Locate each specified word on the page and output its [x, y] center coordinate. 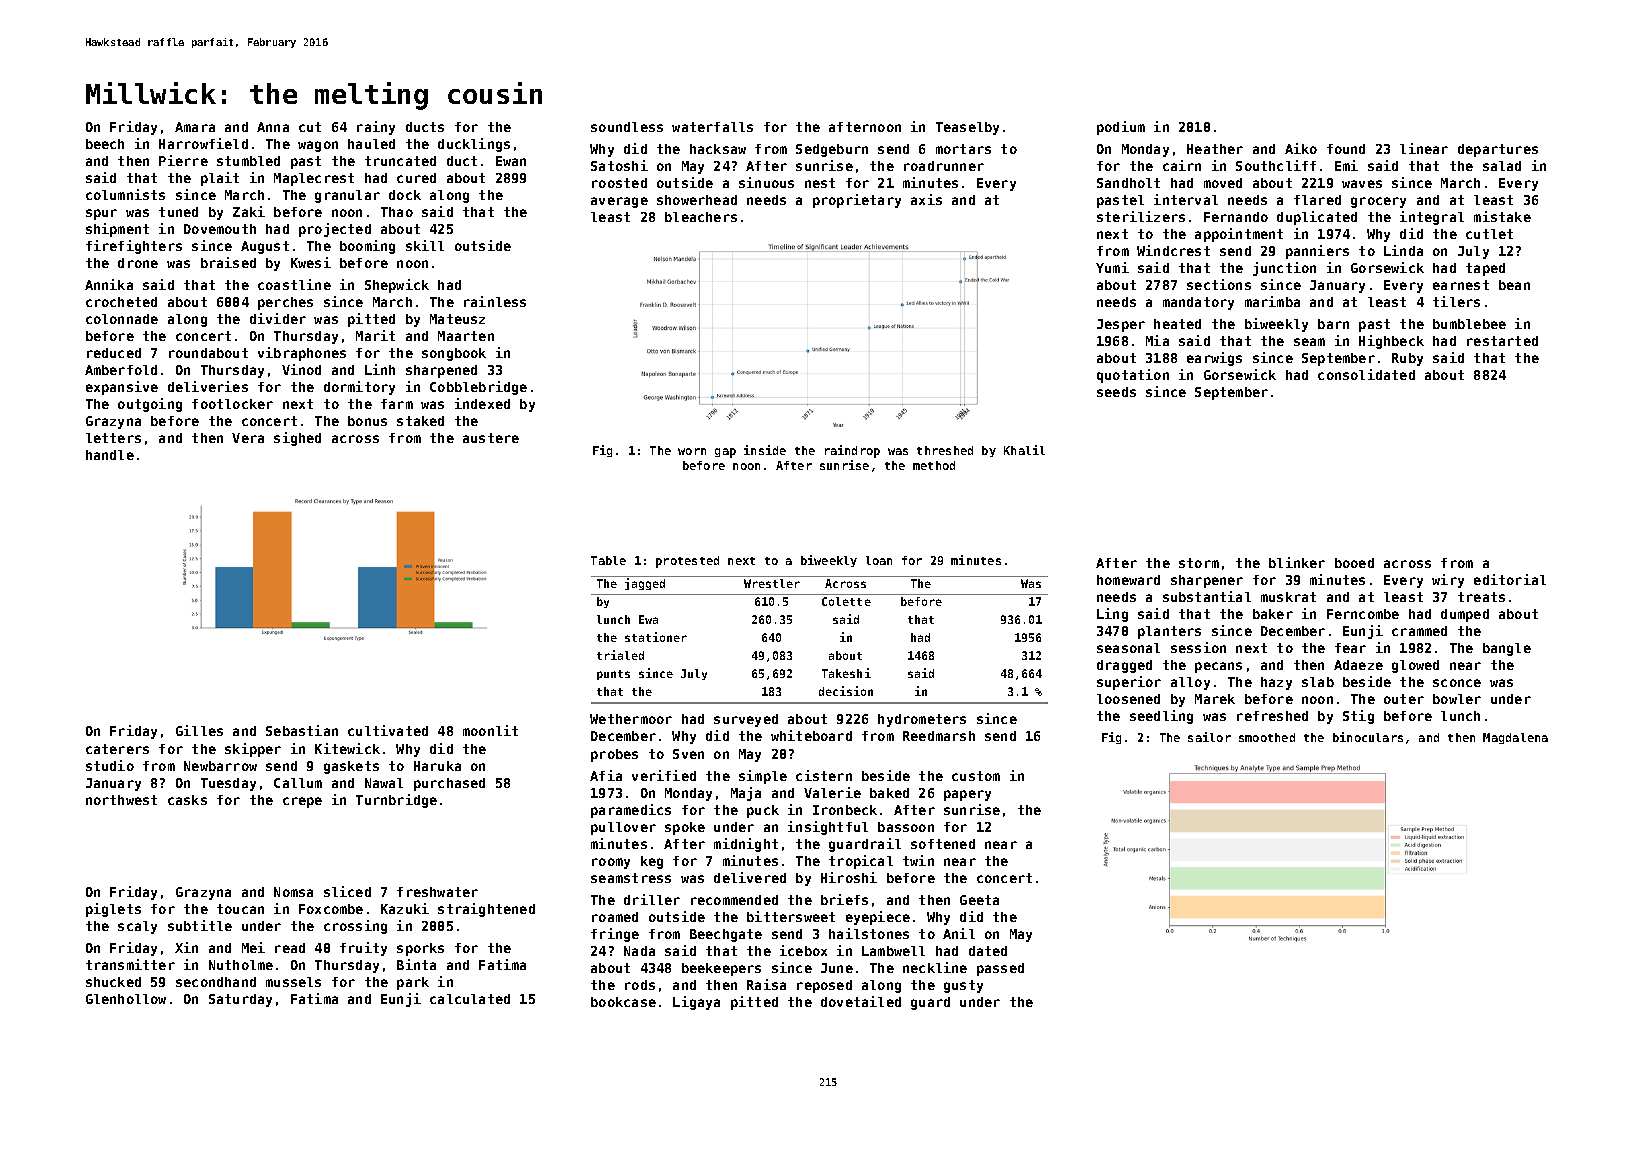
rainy [376, 128]
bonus [367, 421]
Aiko [1301, 148]
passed [1000, 969]
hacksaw [718, 149]
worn [692, 451]
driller [652, 899]
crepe [302, 802]
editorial [1510, 579]
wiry [1448, 581]
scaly [137, 927]
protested [687, 562]
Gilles [199, 730]
